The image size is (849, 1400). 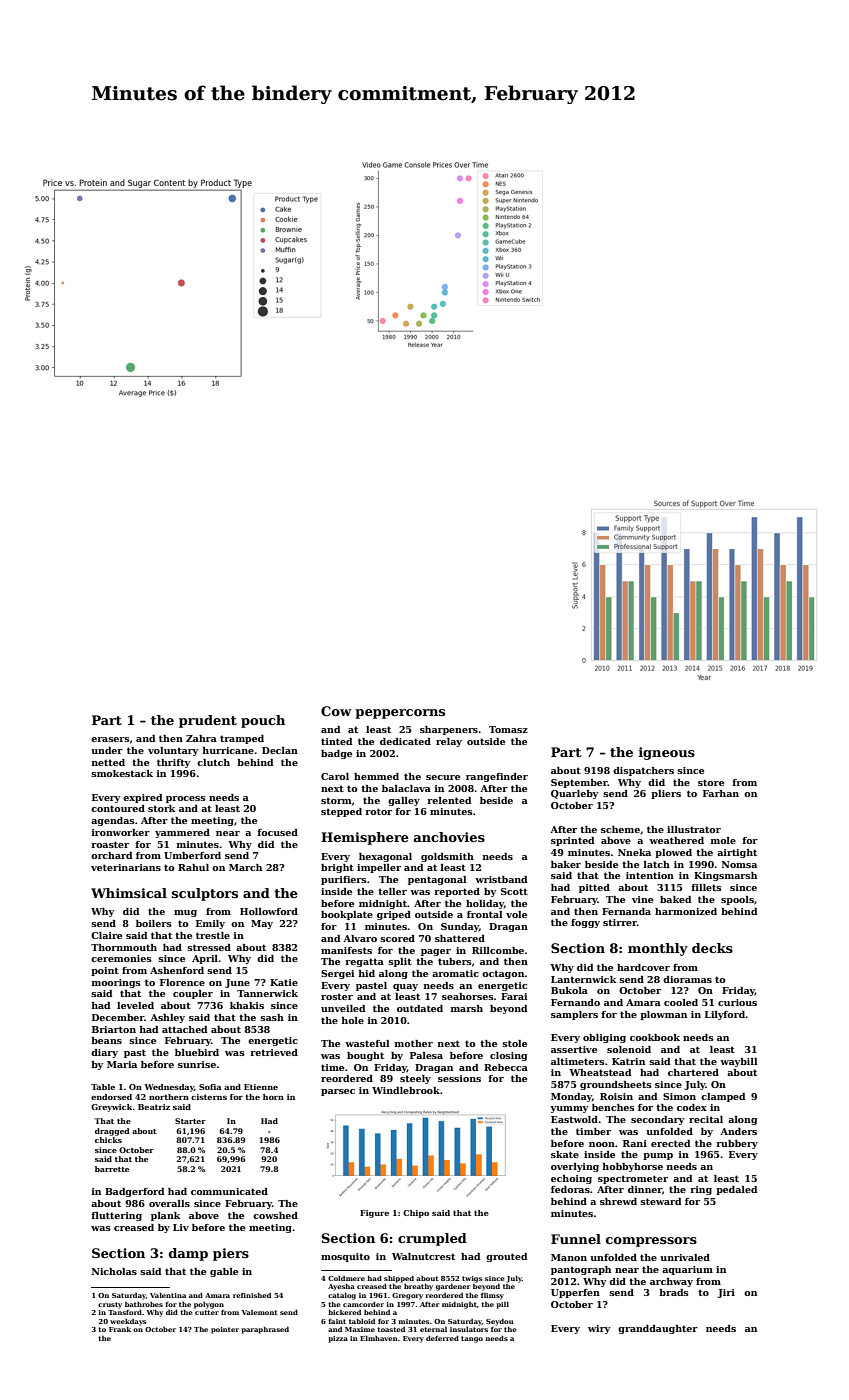 I want to click on Nicholas, so click(x=114, y=1271).
